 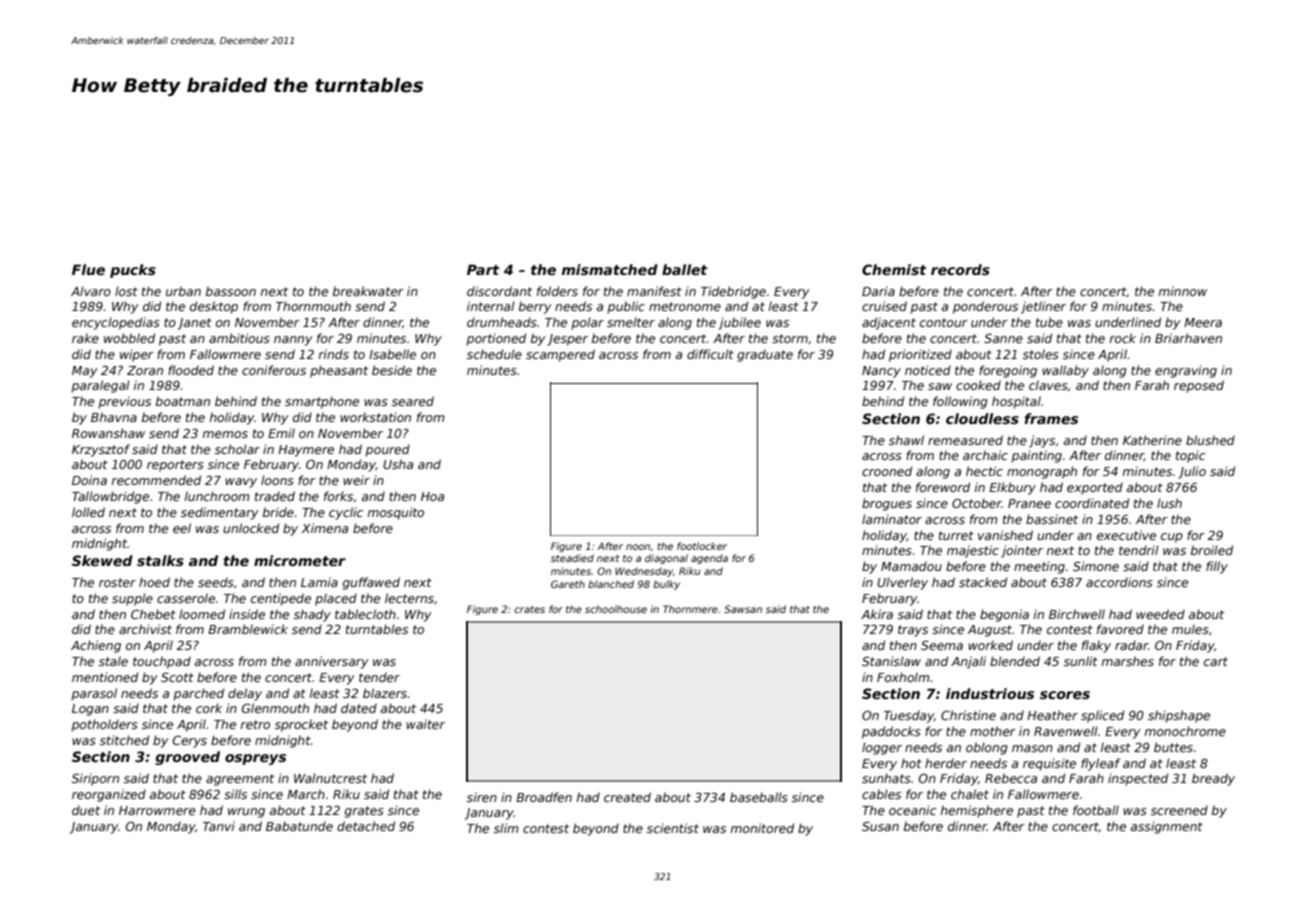 What do you see at coordinates (86, 810) in the document?
I see `duet` at bounding box center [86, 810].
